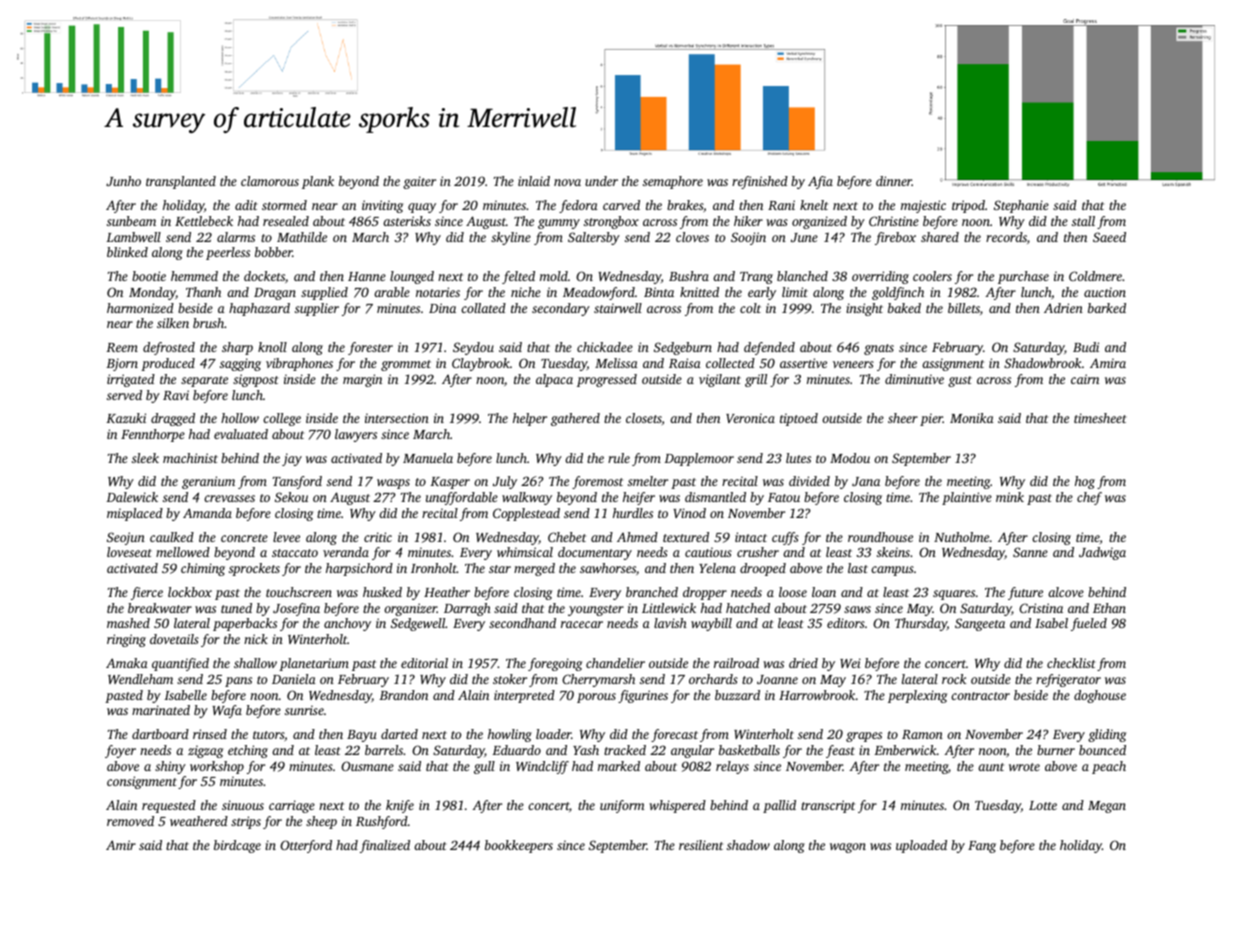  Describe the element at coordinates (314, 664) in the image. I see `planetarium` at that location.
